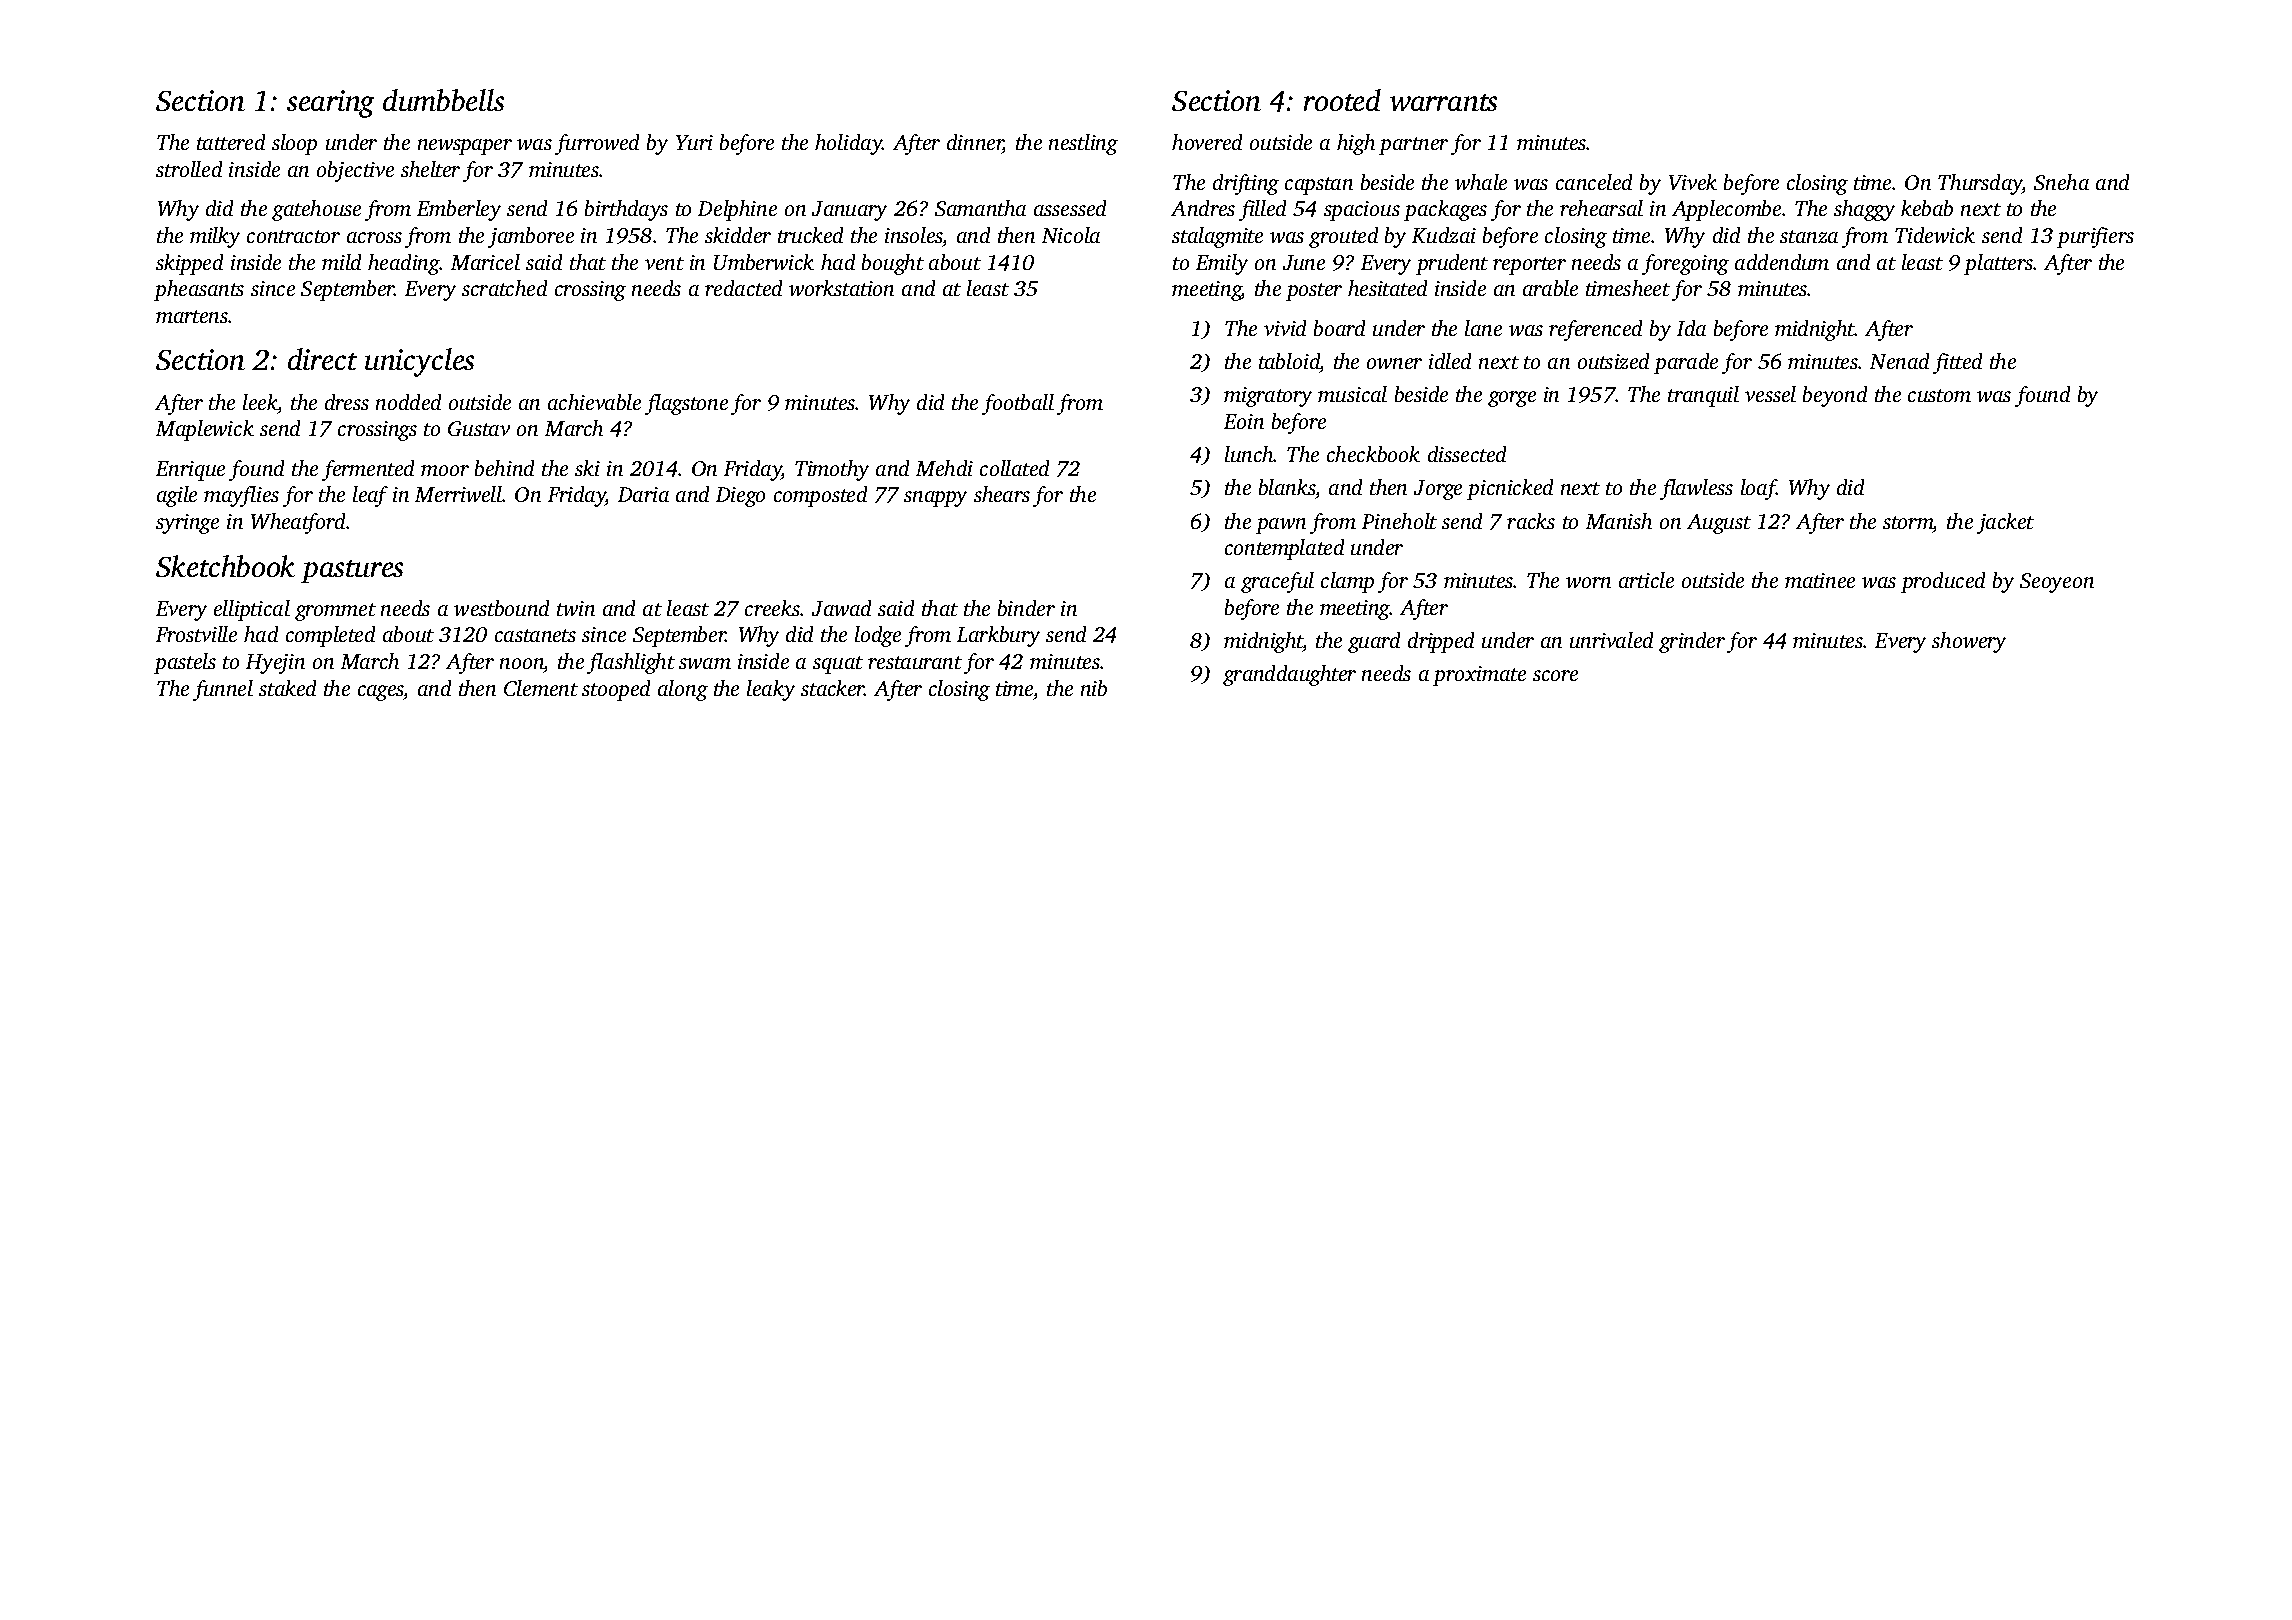 This image has height=1620, width=2292. Describe the element at coordinates (1443, 102) in the image. I see `warrants` at that location.
